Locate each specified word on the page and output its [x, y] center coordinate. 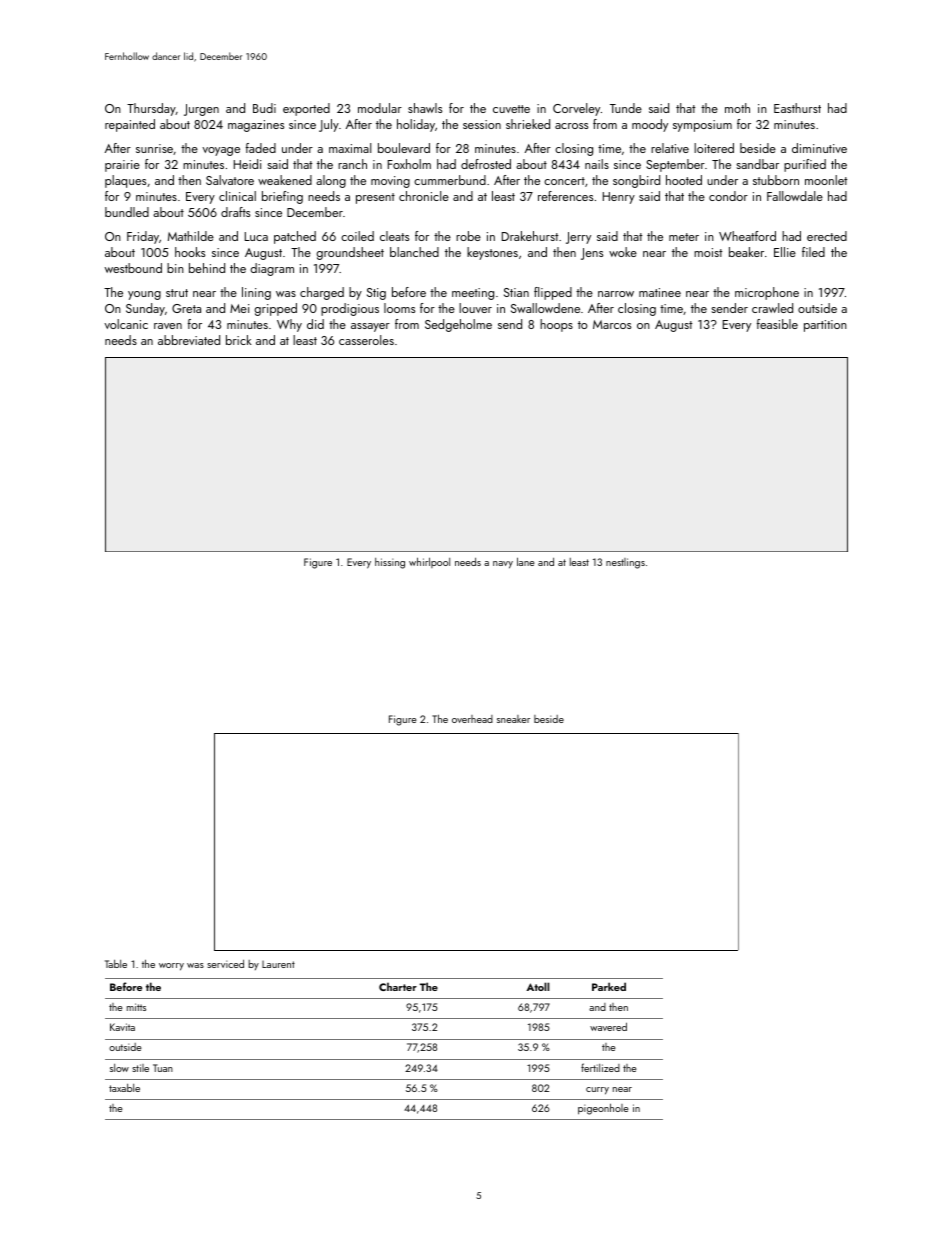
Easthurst [797, 108]
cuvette [511, 109]
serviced [225, 964]
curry [597, 1091]
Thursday [151, 109]
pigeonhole [603, 1109]
